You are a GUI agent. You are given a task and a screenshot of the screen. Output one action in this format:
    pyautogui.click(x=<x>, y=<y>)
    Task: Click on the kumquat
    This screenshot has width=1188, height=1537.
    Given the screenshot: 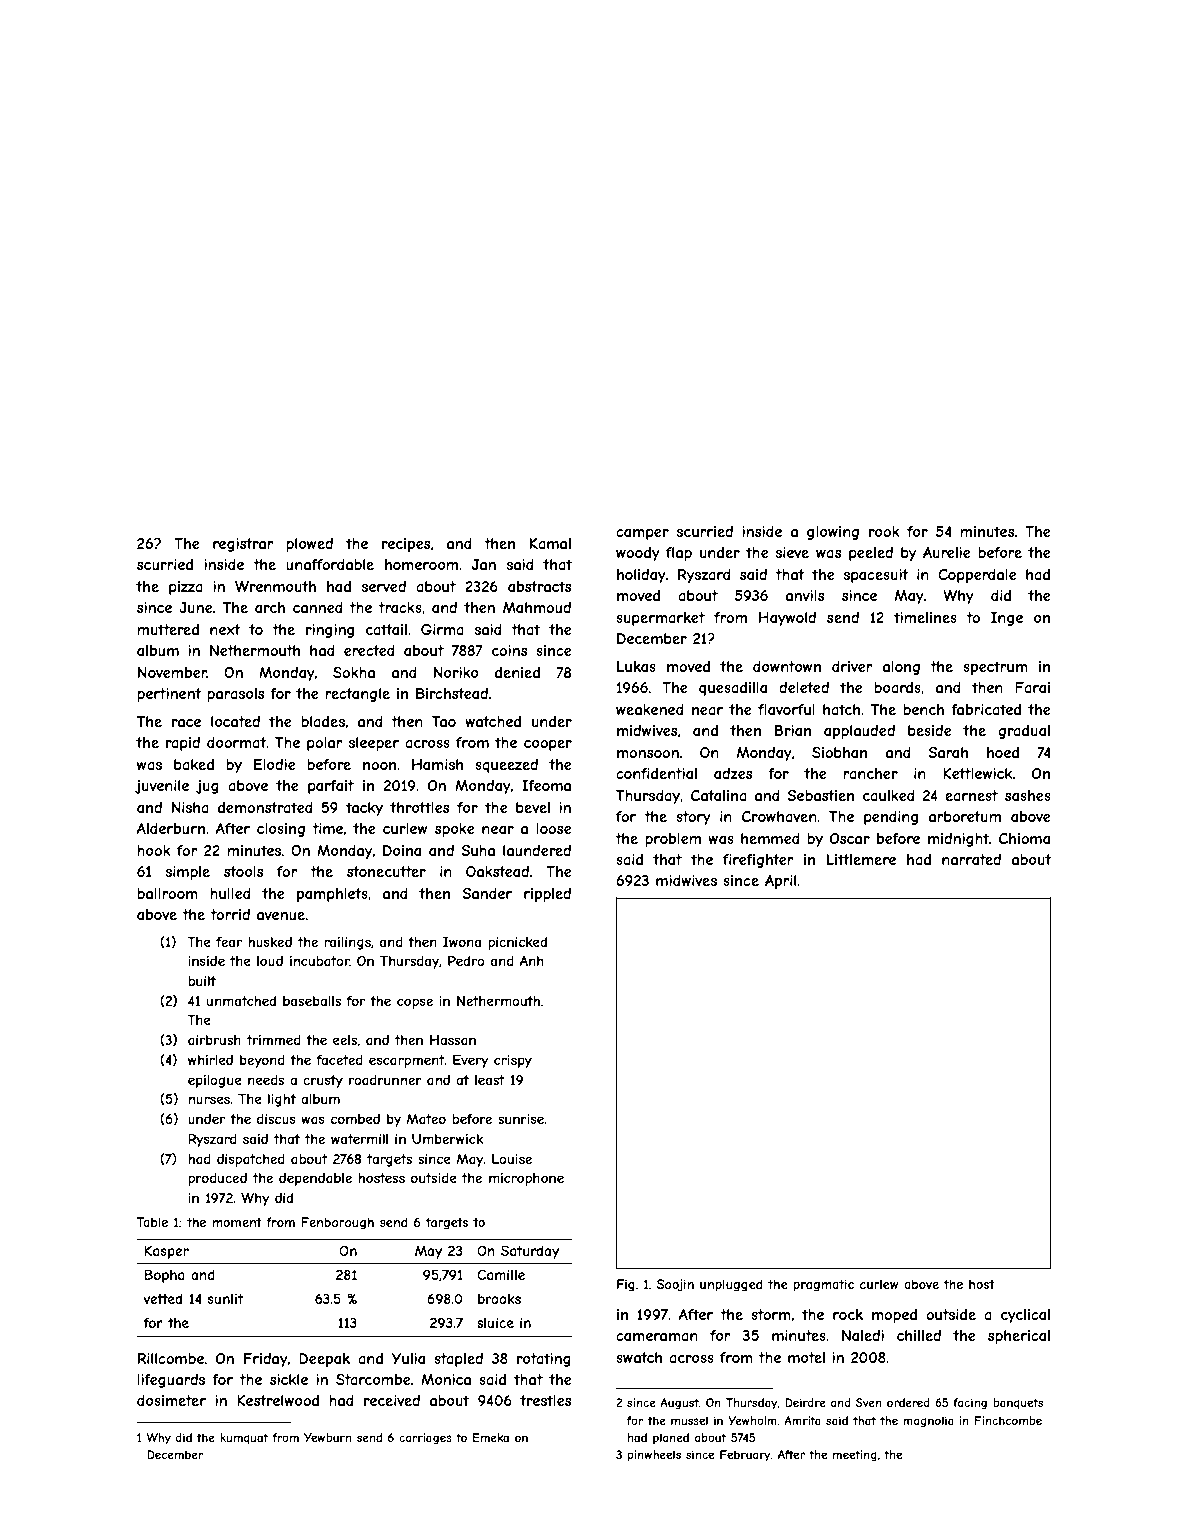 What is the action you would take?
    pyautogui.click(x=244, y=1438)
